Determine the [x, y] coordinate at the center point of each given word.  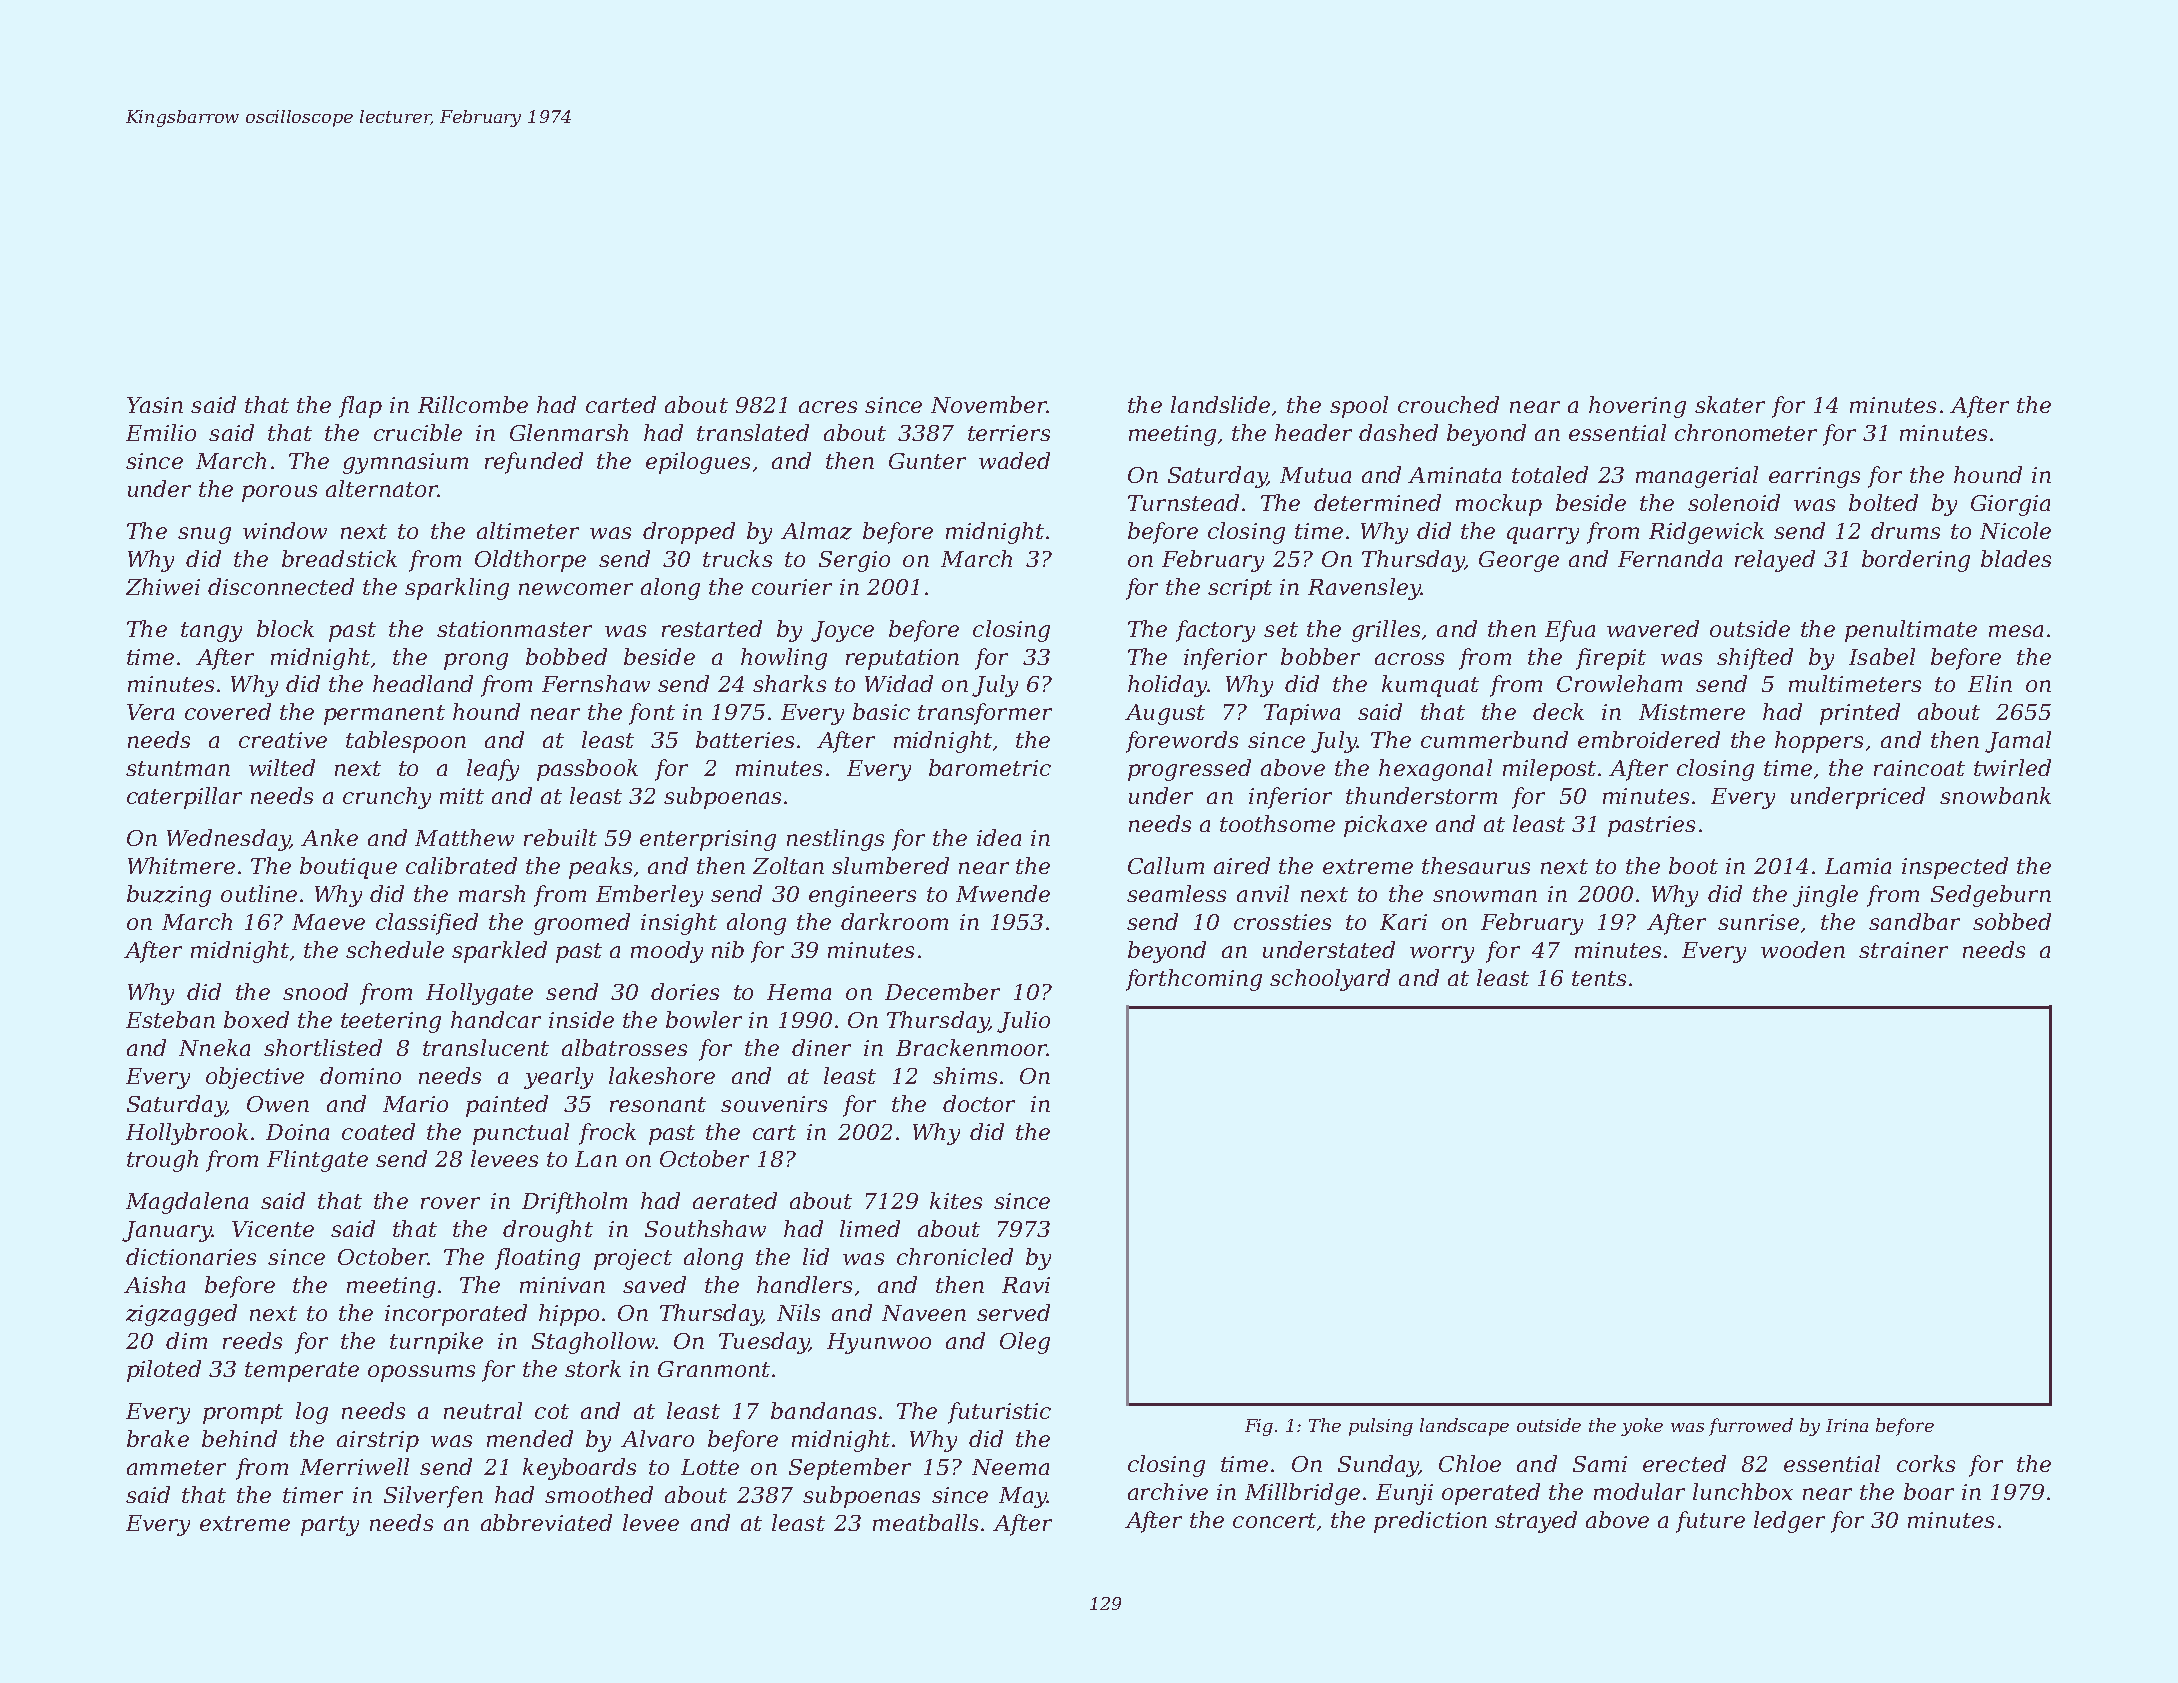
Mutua [1315, 475]
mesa [2016, 631]
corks [1926, 1463]
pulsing [1381, 1427]
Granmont [714, 1369]
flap [360, 407]
